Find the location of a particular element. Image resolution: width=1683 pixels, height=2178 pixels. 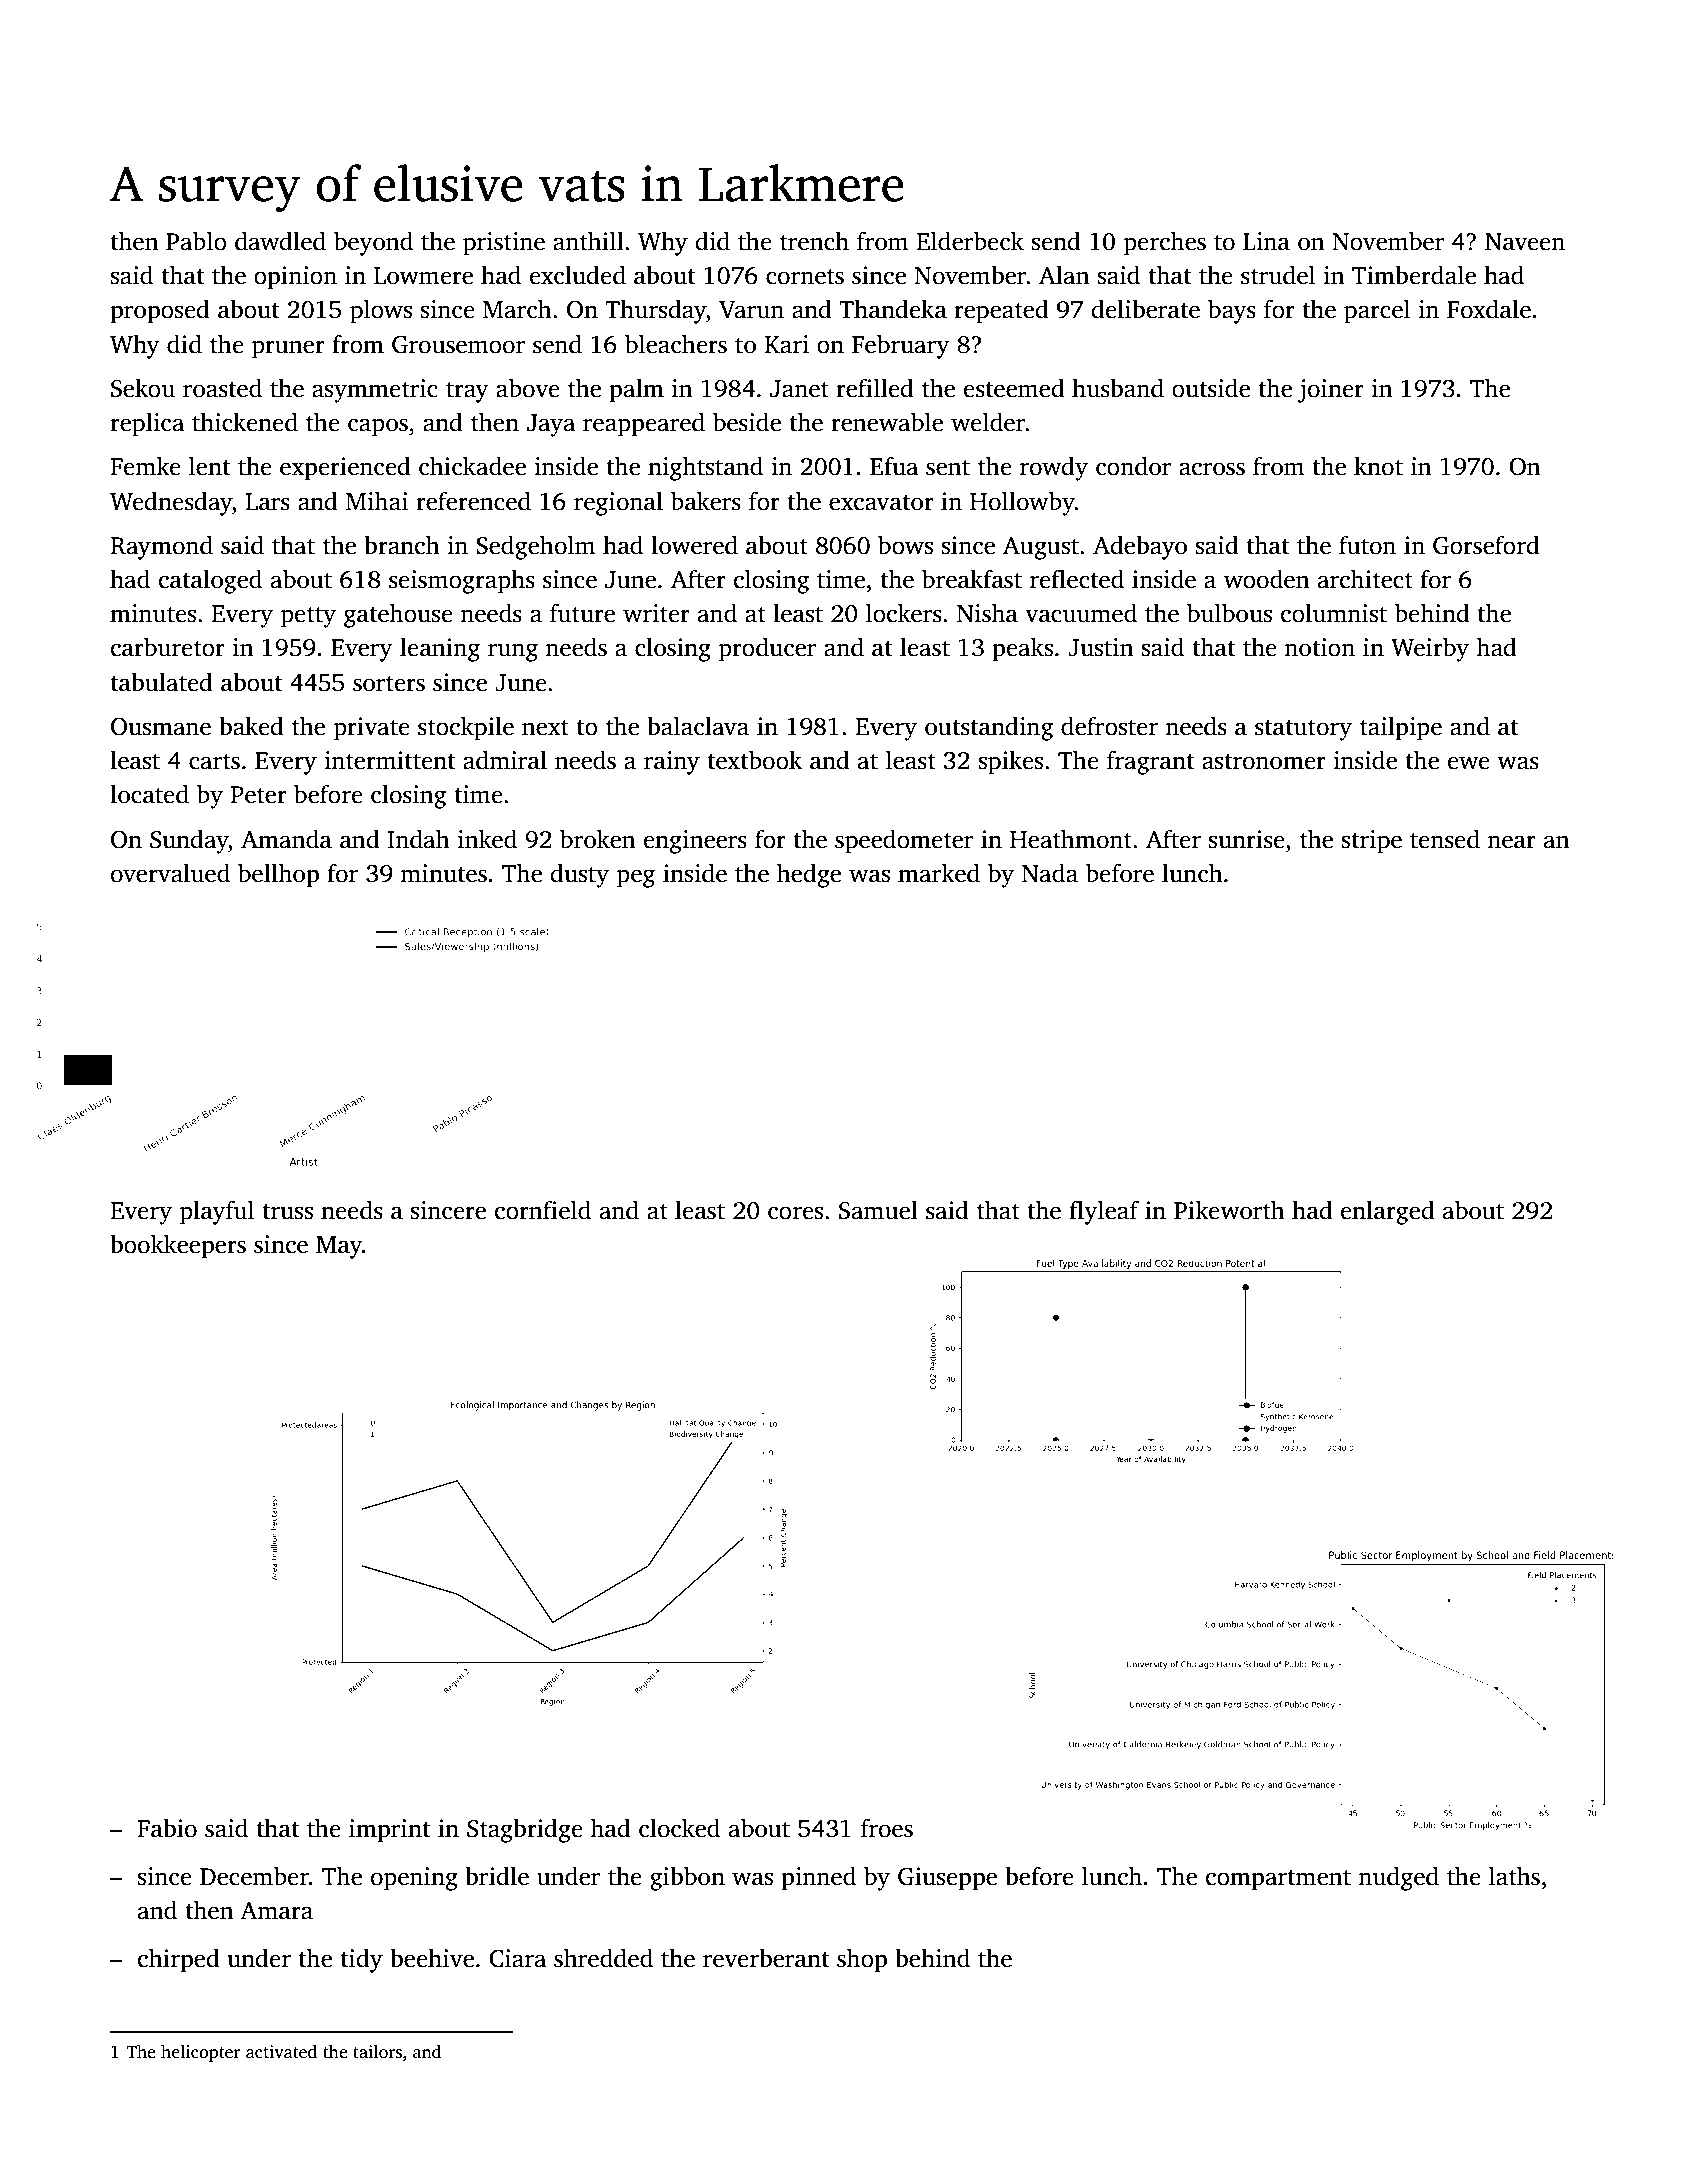

bookkeepers is located at coordinates (178, 1246).
